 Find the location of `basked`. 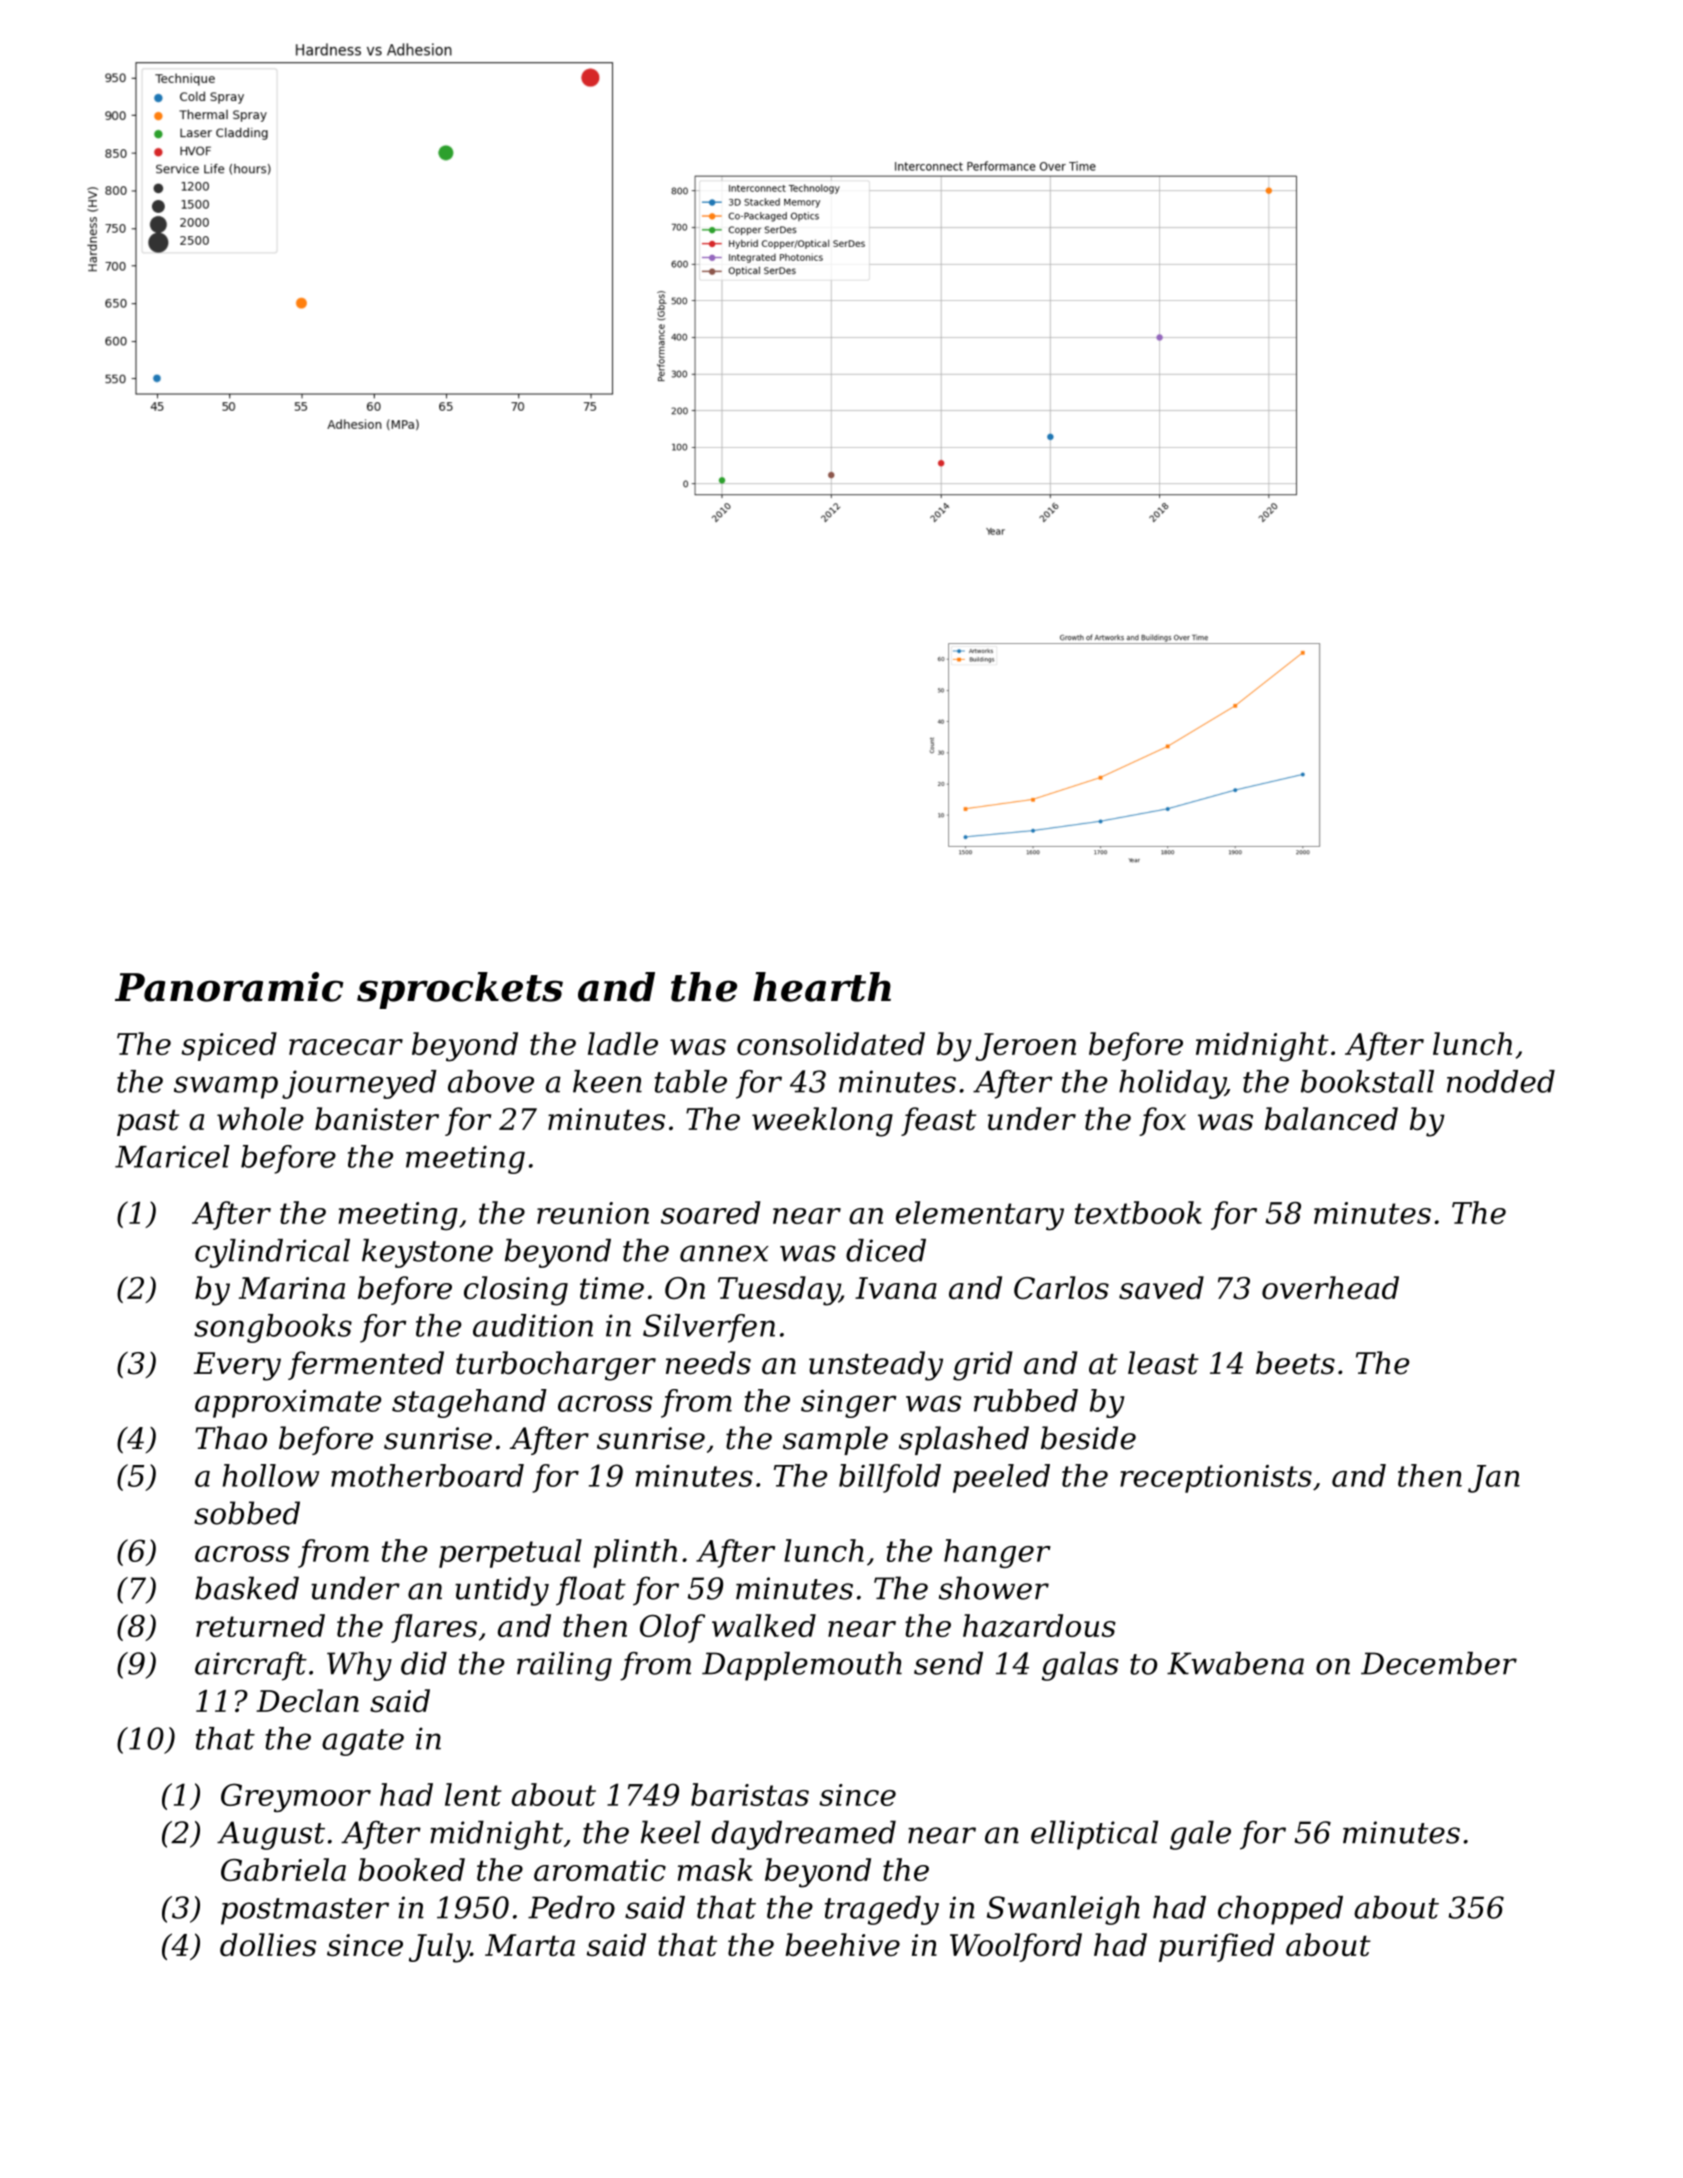

basked is located at coordinates (247, 1588).
